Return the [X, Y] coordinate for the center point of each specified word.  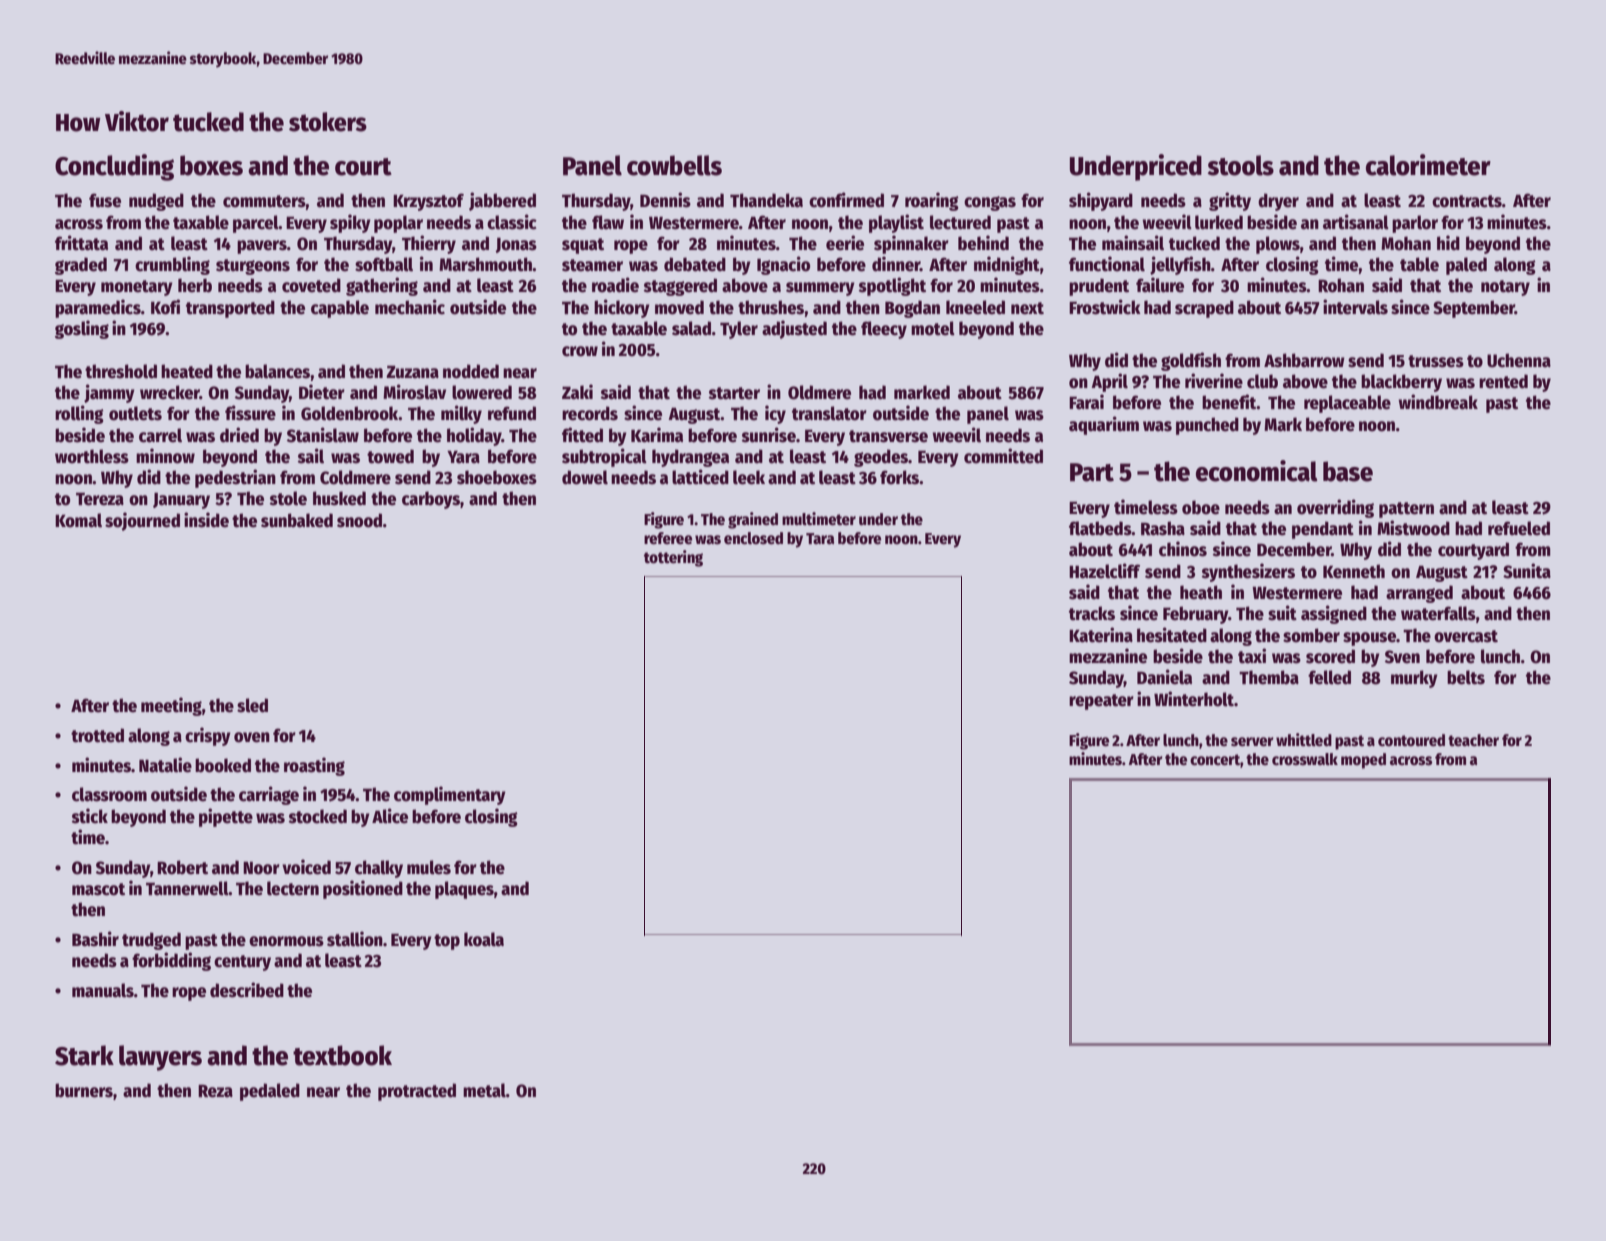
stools [1241, 165]
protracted [417, 1092]
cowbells [674, 165]
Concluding [114, 167]
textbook [342, 1055]
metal [484, 1090]
